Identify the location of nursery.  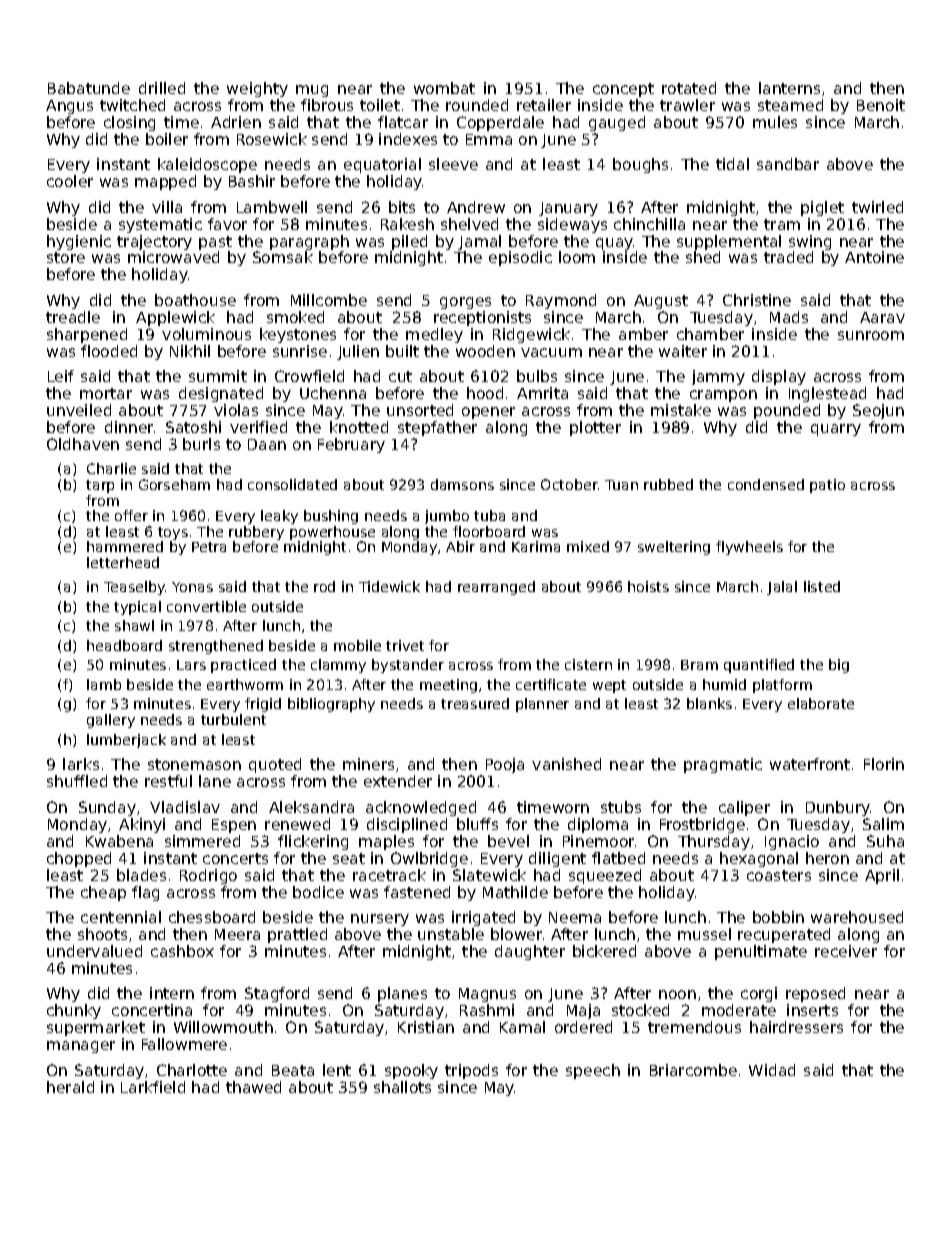
(380, 920).
